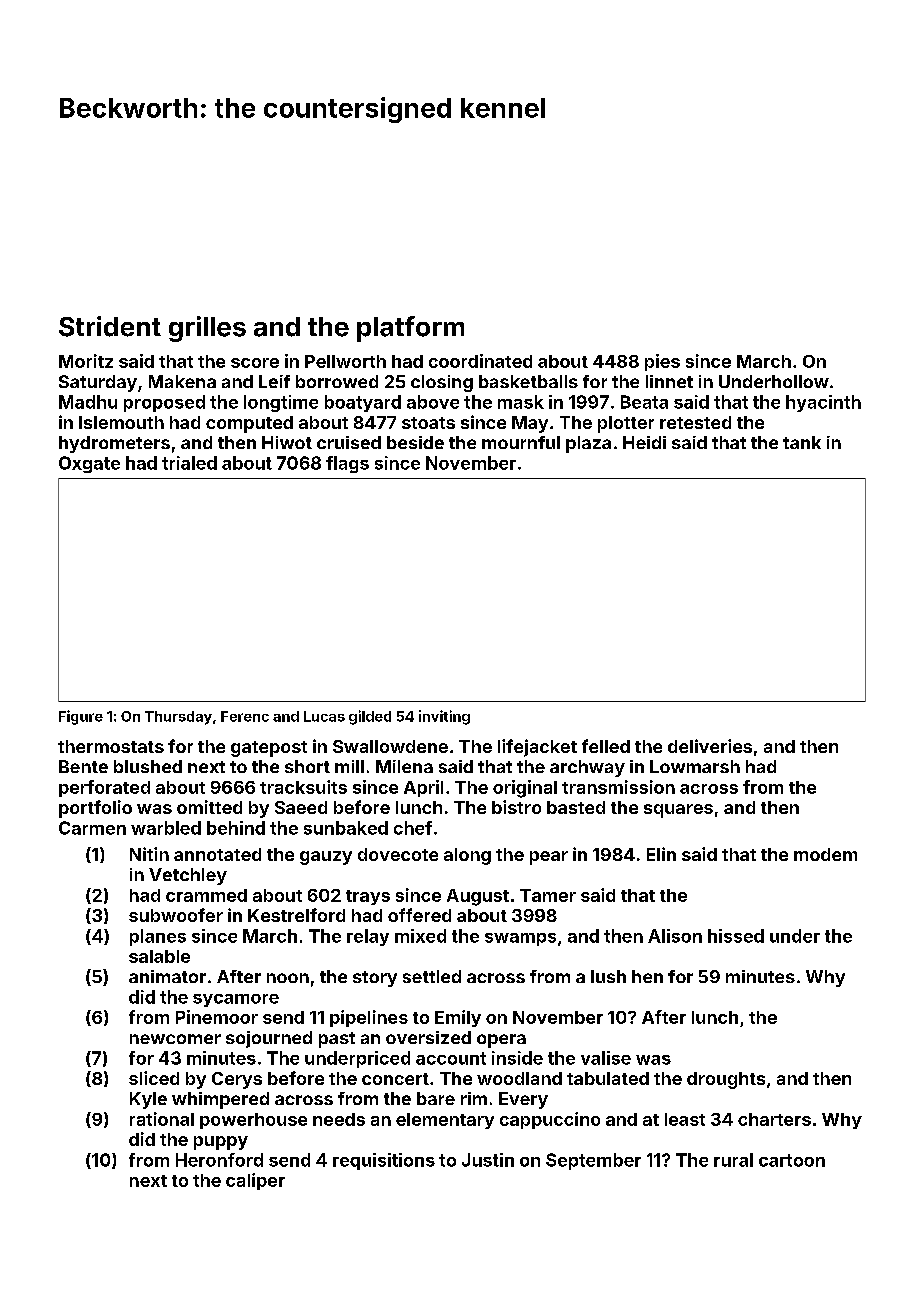 This screenshot has width=924, height=1308. I want to click on Justin, so click(488, 1160).
